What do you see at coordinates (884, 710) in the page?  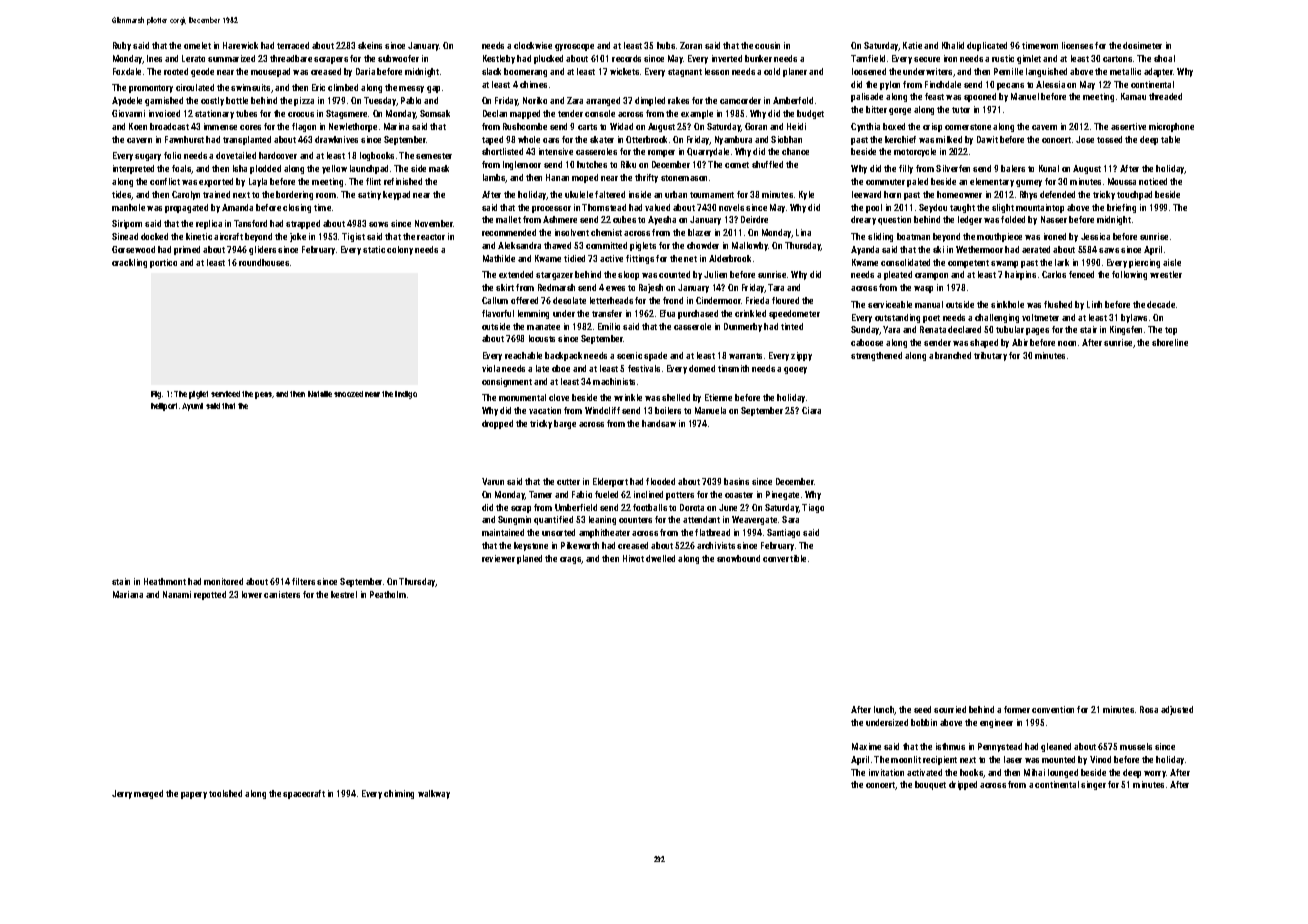 I see `lunch` at bounding box center [884, 710].
